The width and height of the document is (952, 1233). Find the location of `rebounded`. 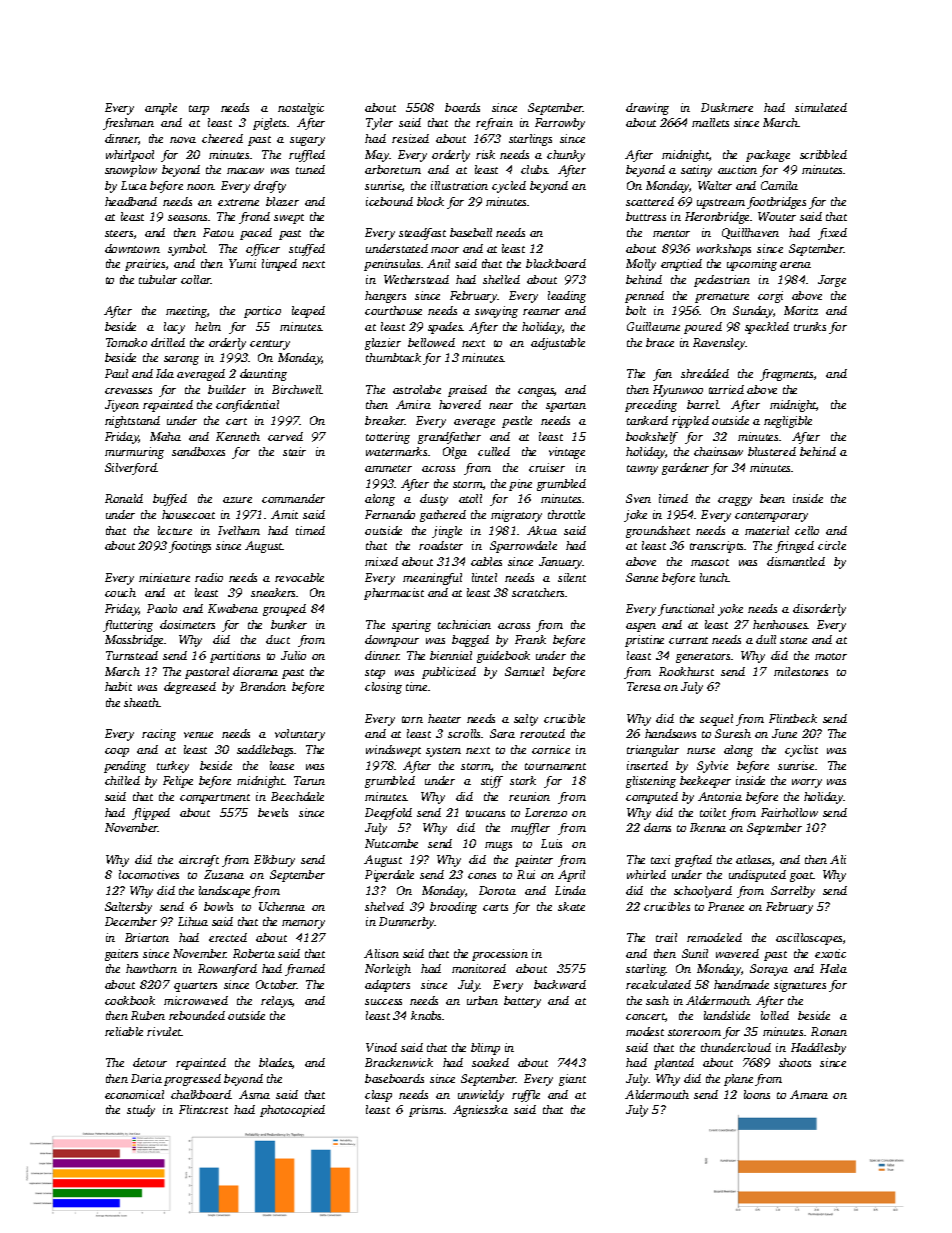

rebounded is located at coordinates (197, 1015).
